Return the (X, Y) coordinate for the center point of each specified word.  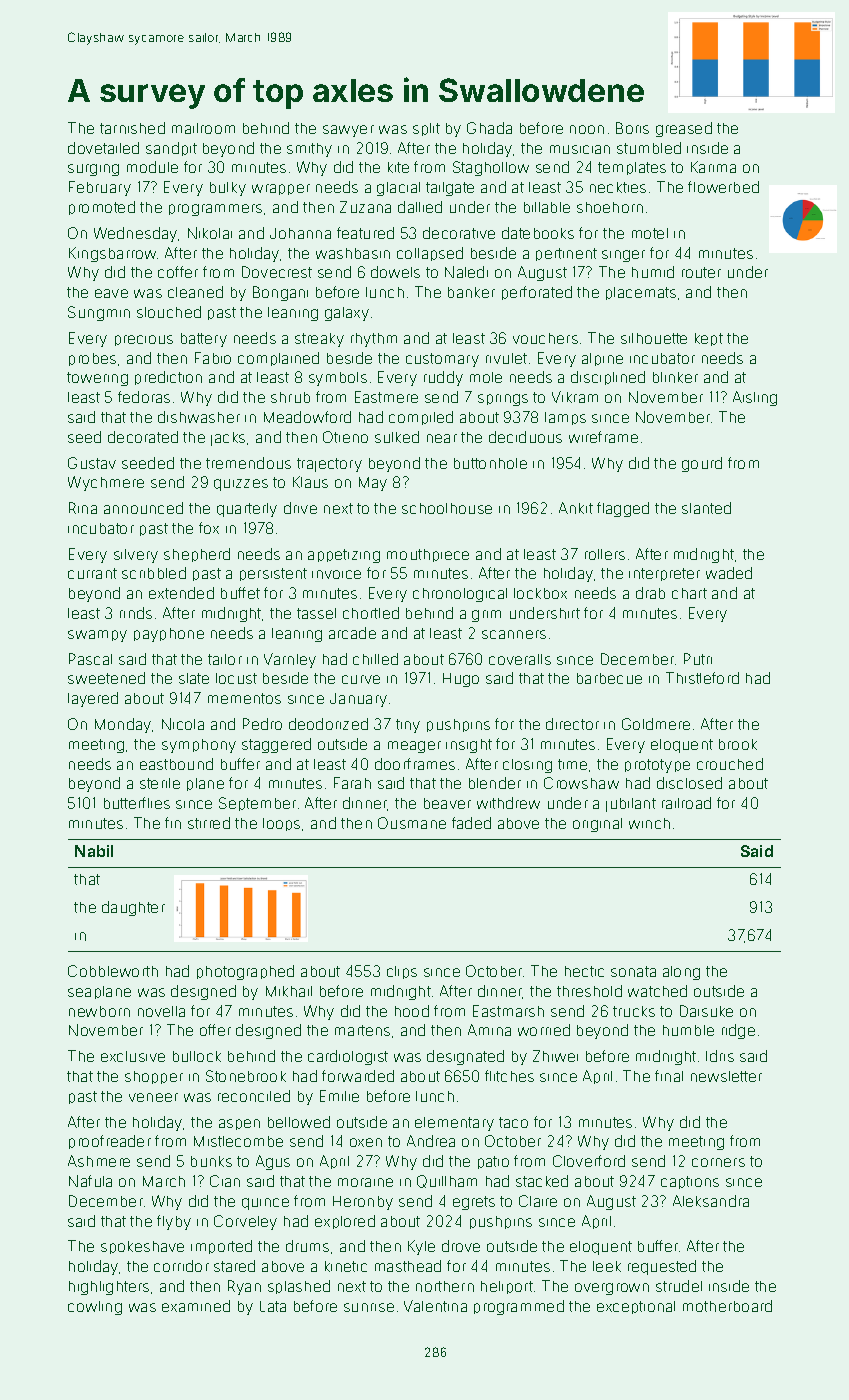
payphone (169, 635)
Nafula (90, 1181)
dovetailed (103, 148)
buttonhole (490, 463)
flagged (623, 509)
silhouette (654, 338)
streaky (319, 340)
